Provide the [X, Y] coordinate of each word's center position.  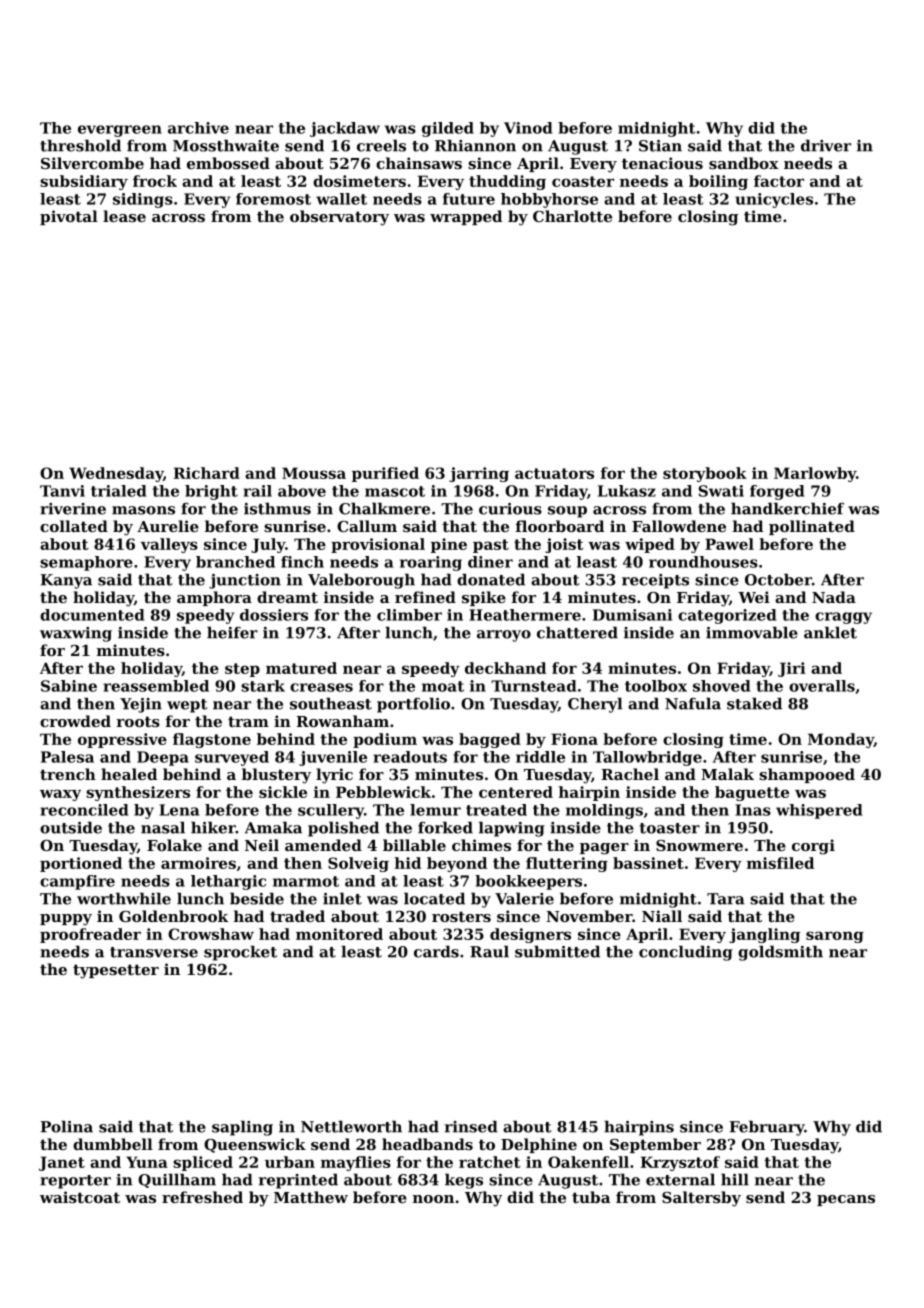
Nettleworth [351, 1126]
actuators [554, 473]
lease [124, 216]
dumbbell [113, 1144]
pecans [846, 1200]
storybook [705, 474]
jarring [479, 474]
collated [74, 526]
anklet [830, 632]
